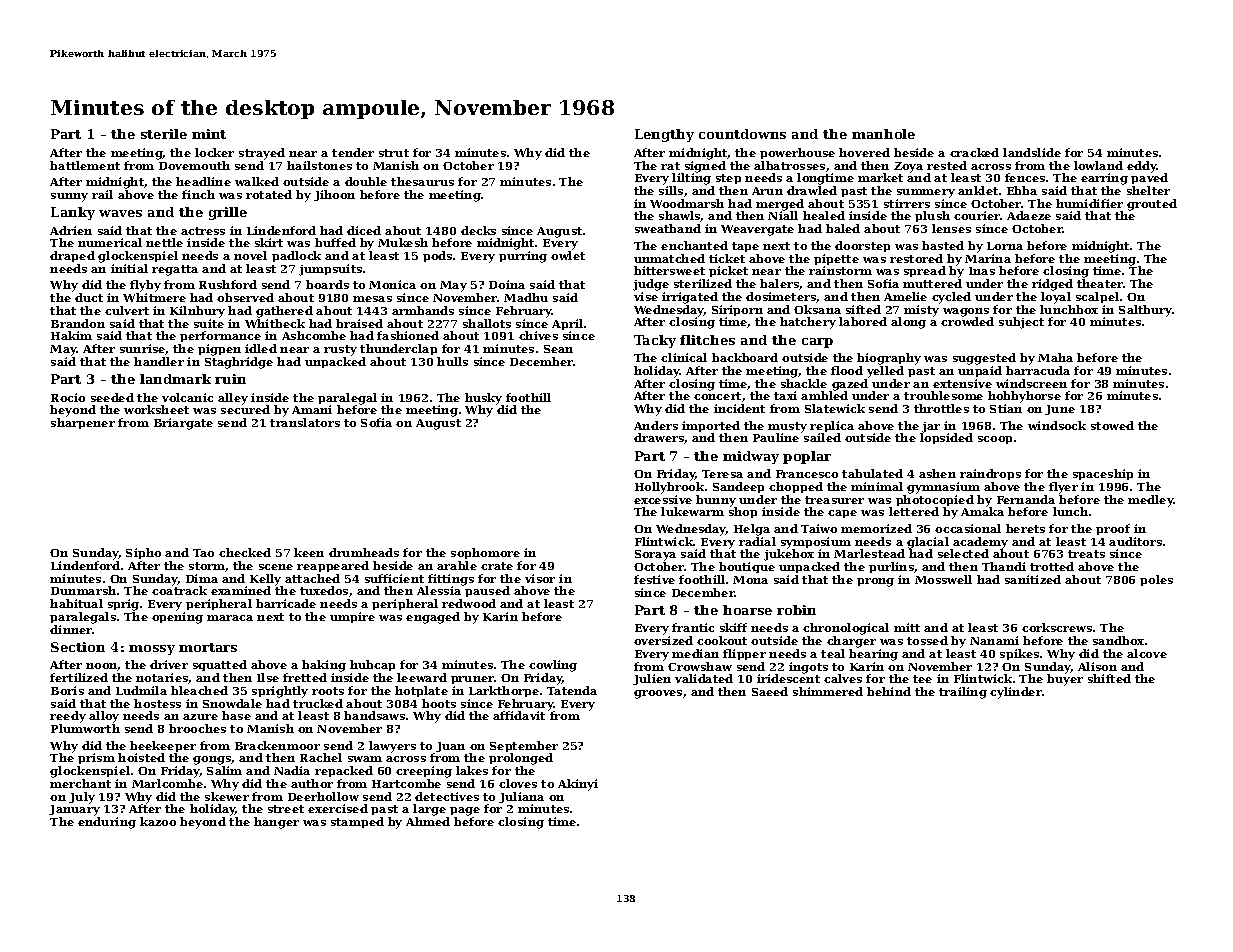 The height and width of the screenshot is (952, 1233). What do you see at coordinates (68, 717) in the screenshot?
I see `reedy` at bounding box center [68, 717].
